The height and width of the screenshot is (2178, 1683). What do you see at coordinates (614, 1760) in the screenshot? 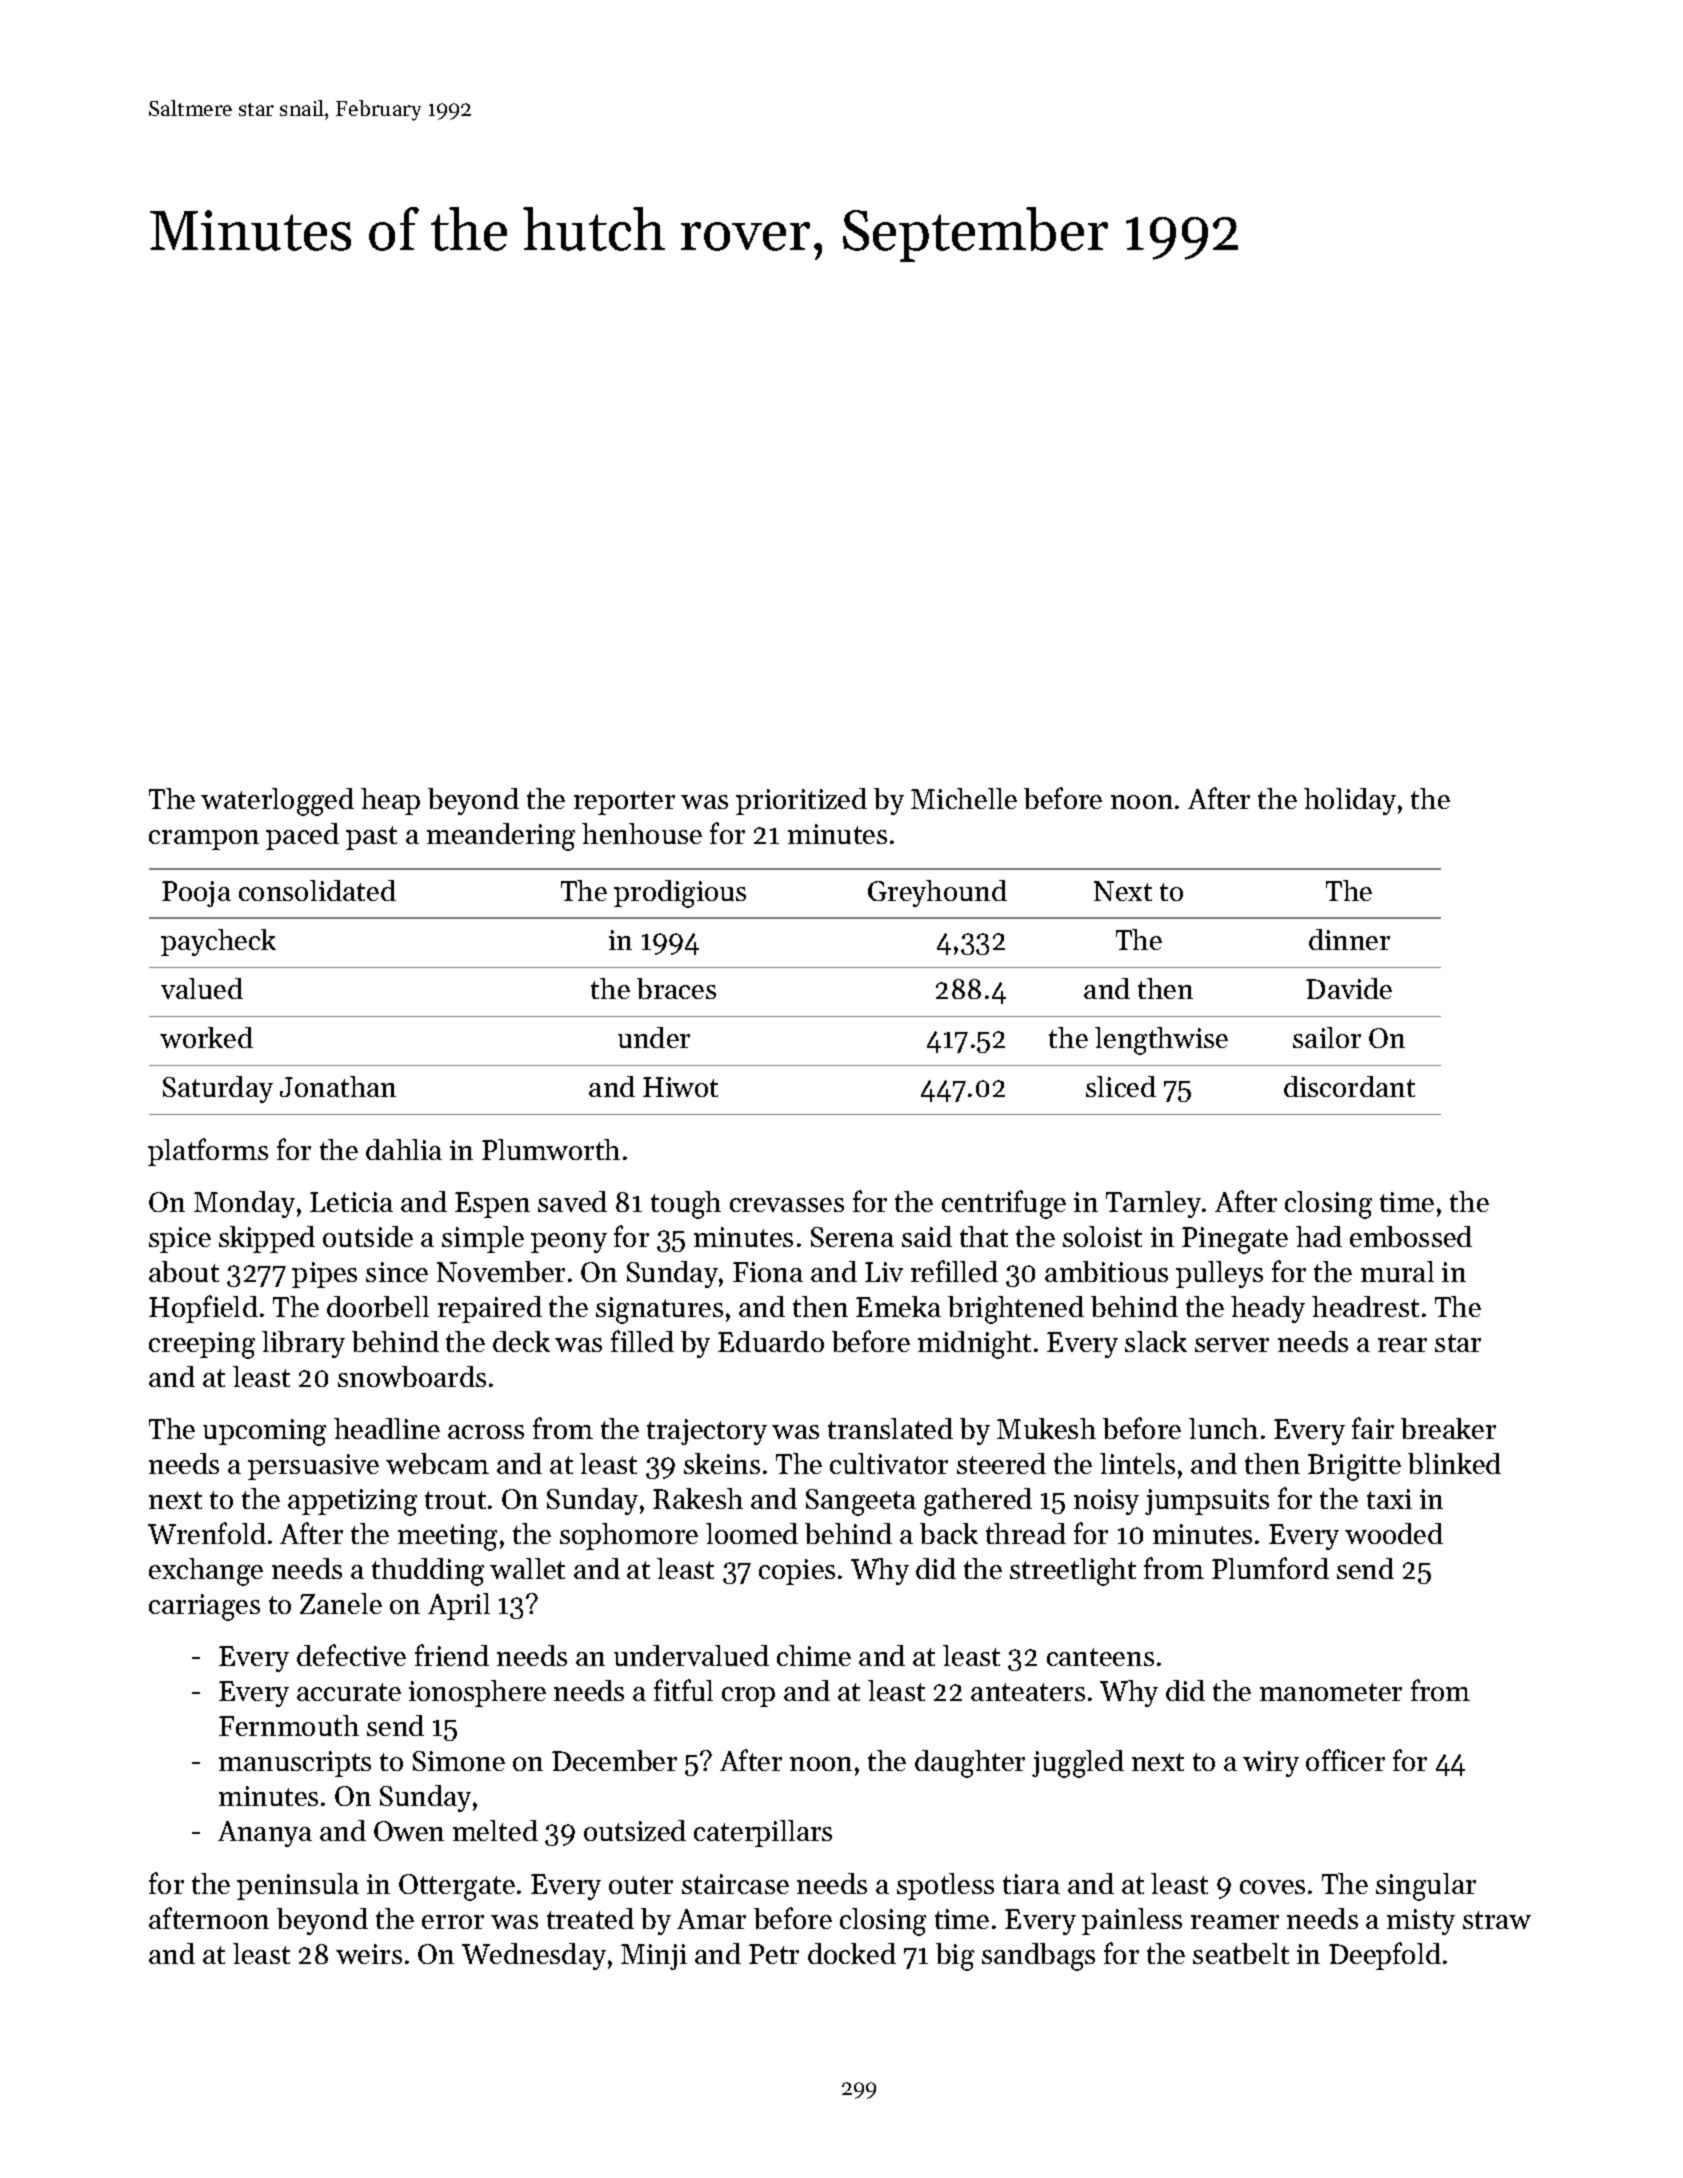
I see `December` at bounding box center [614, 1760].
